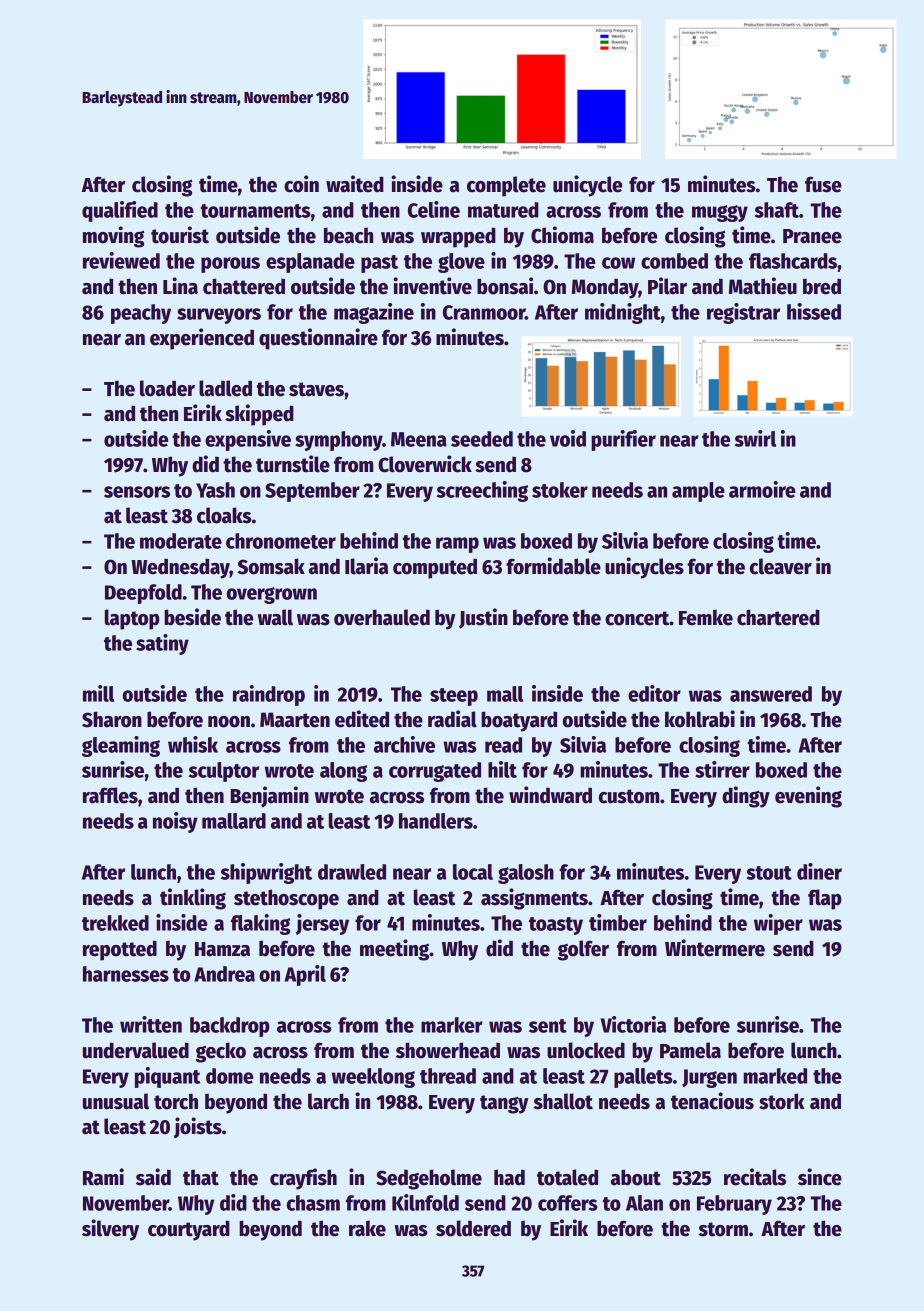  Describe the element at coordinates (623, 313) in the screenshot. I see `midnight` at that location.
